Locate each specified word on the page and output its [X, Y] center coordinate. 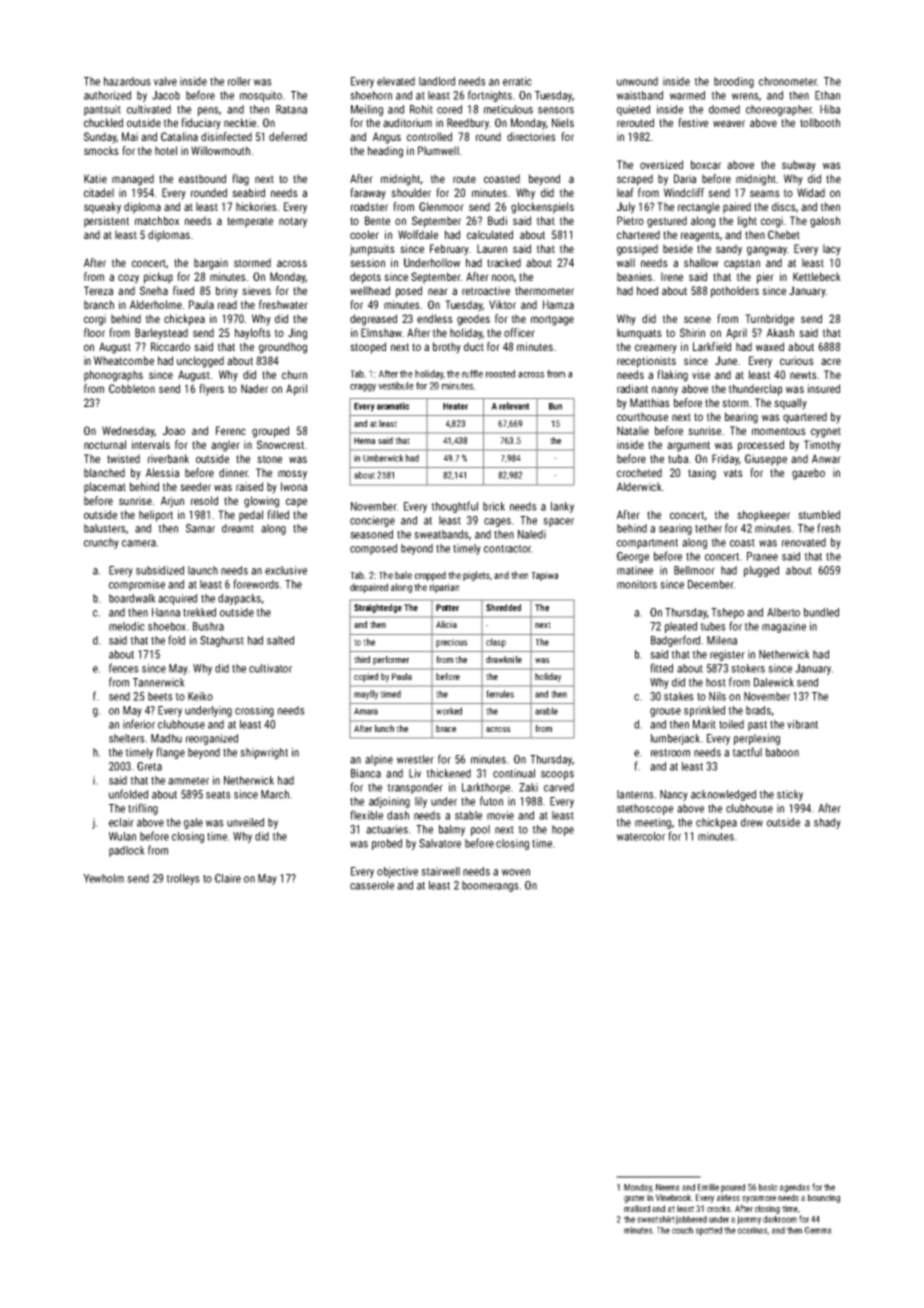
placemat [105, 488]
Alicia [446, 624]
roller [239, 81]
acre [831, 361]
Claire [228, 878]
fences [124, 668]
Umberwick [383, 458]
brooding [734, 82]
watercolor [641, 836]
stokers [748, 668]
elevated [396, 81]
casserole [372, 885]
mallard [637, 1208]
